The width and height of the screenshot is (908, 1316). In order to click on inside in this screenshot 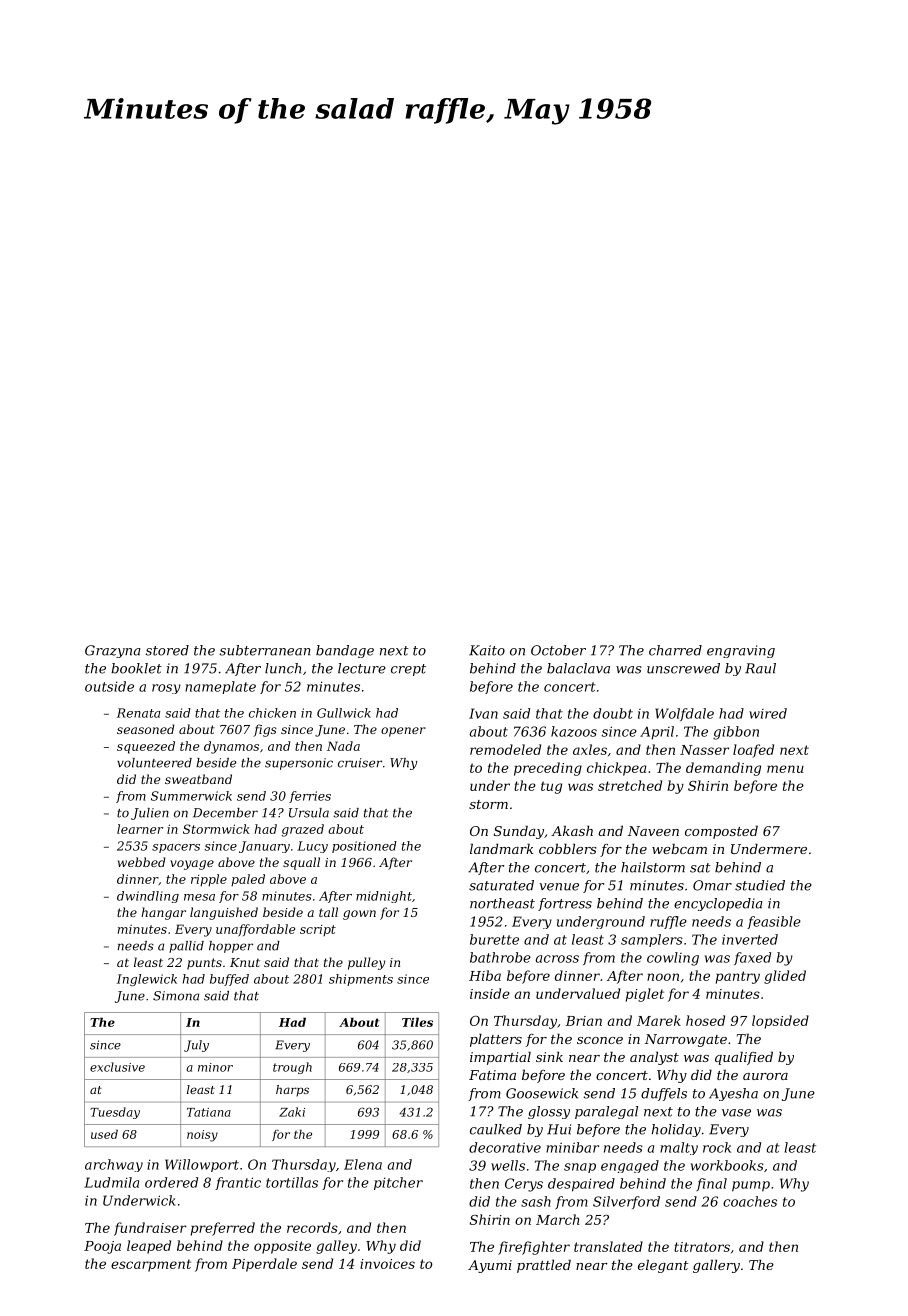, I will do `click(490, 993)`.
